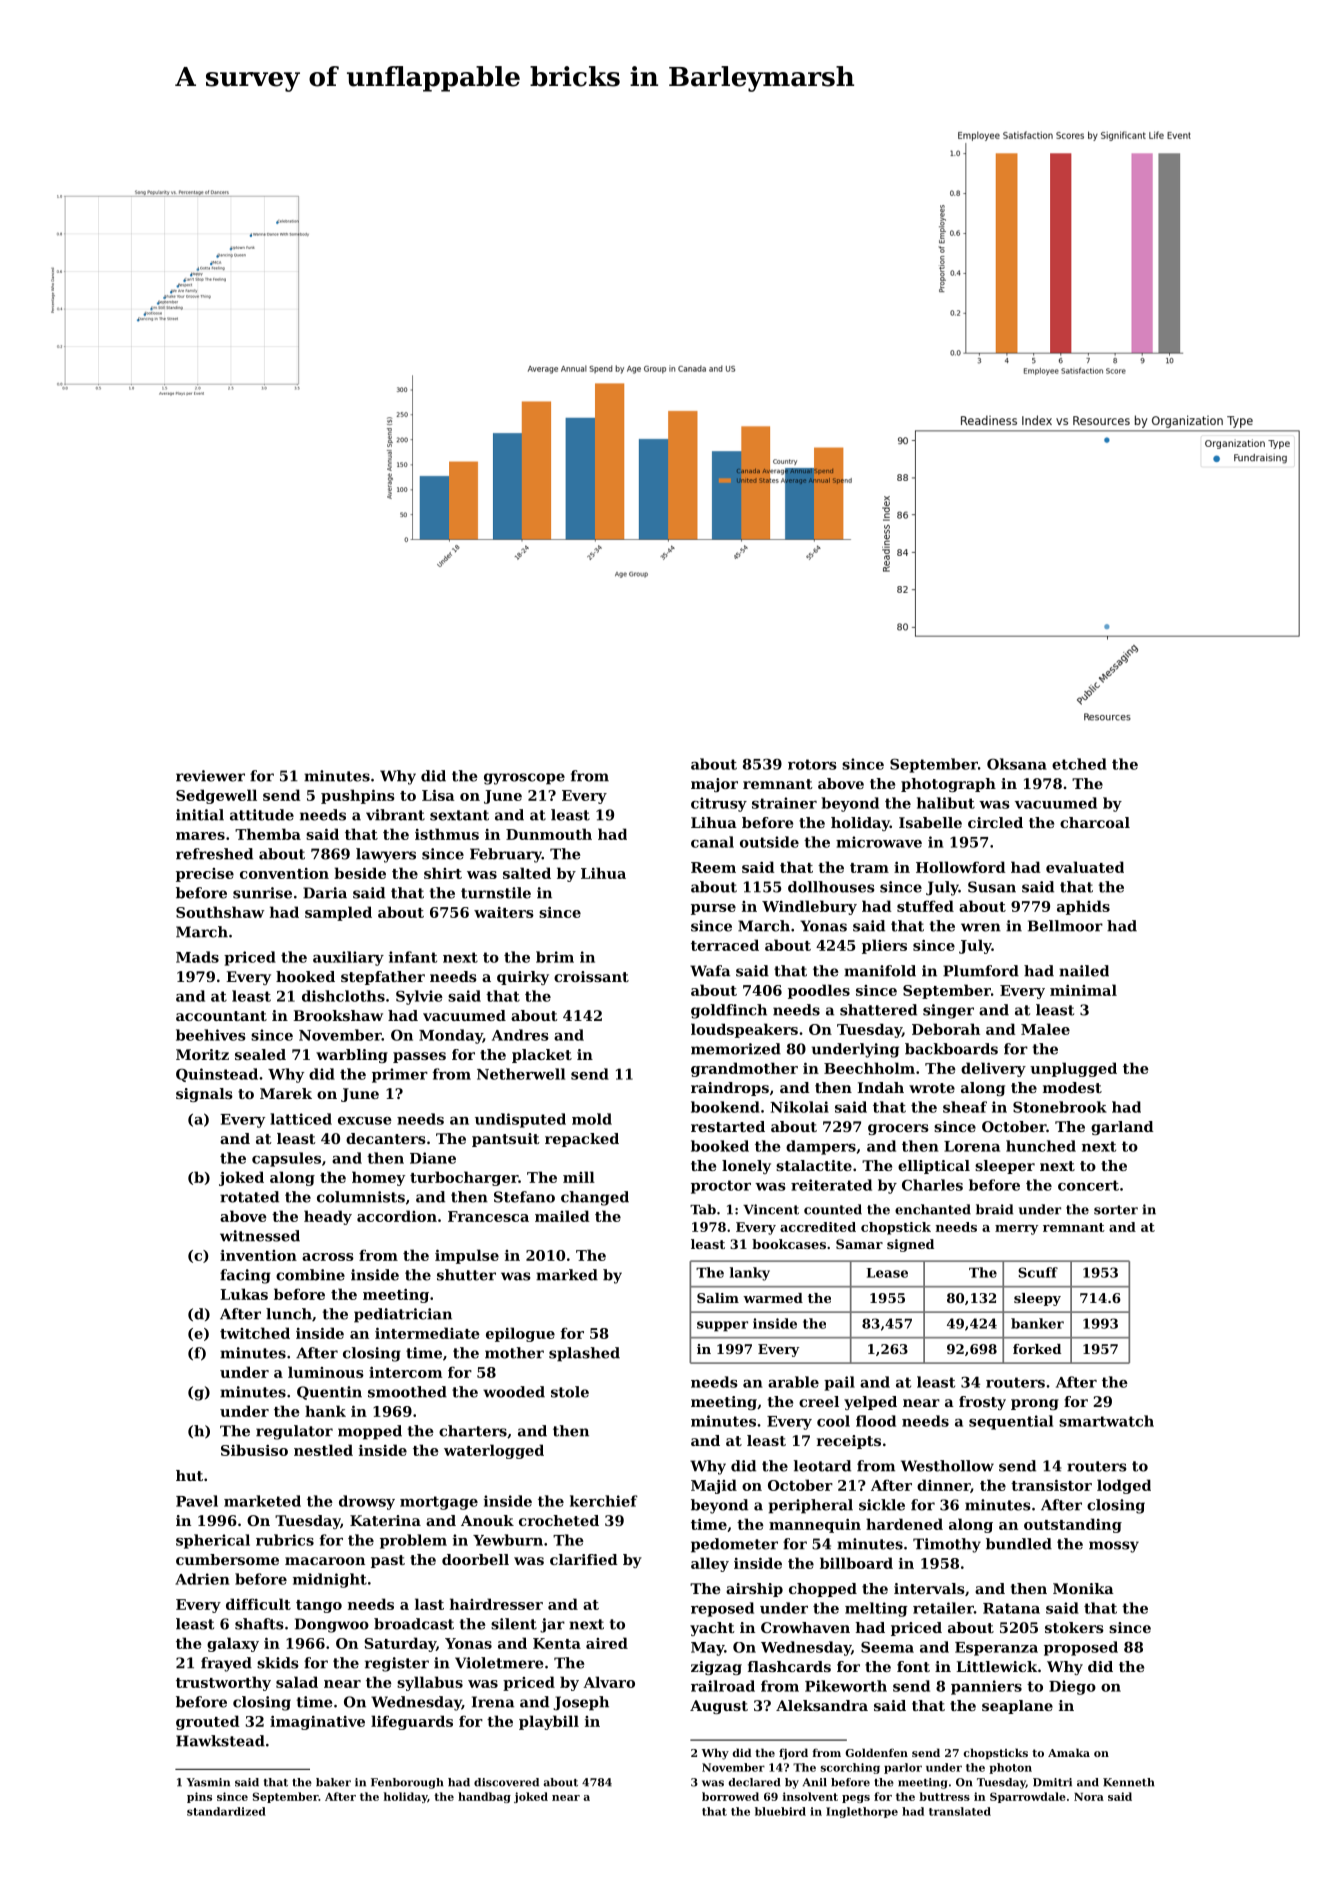 The height and width of the document is (1884, 1332). Describe the element at coordinates (549, 834) in the document. I see `Dunmouth` at that location.
